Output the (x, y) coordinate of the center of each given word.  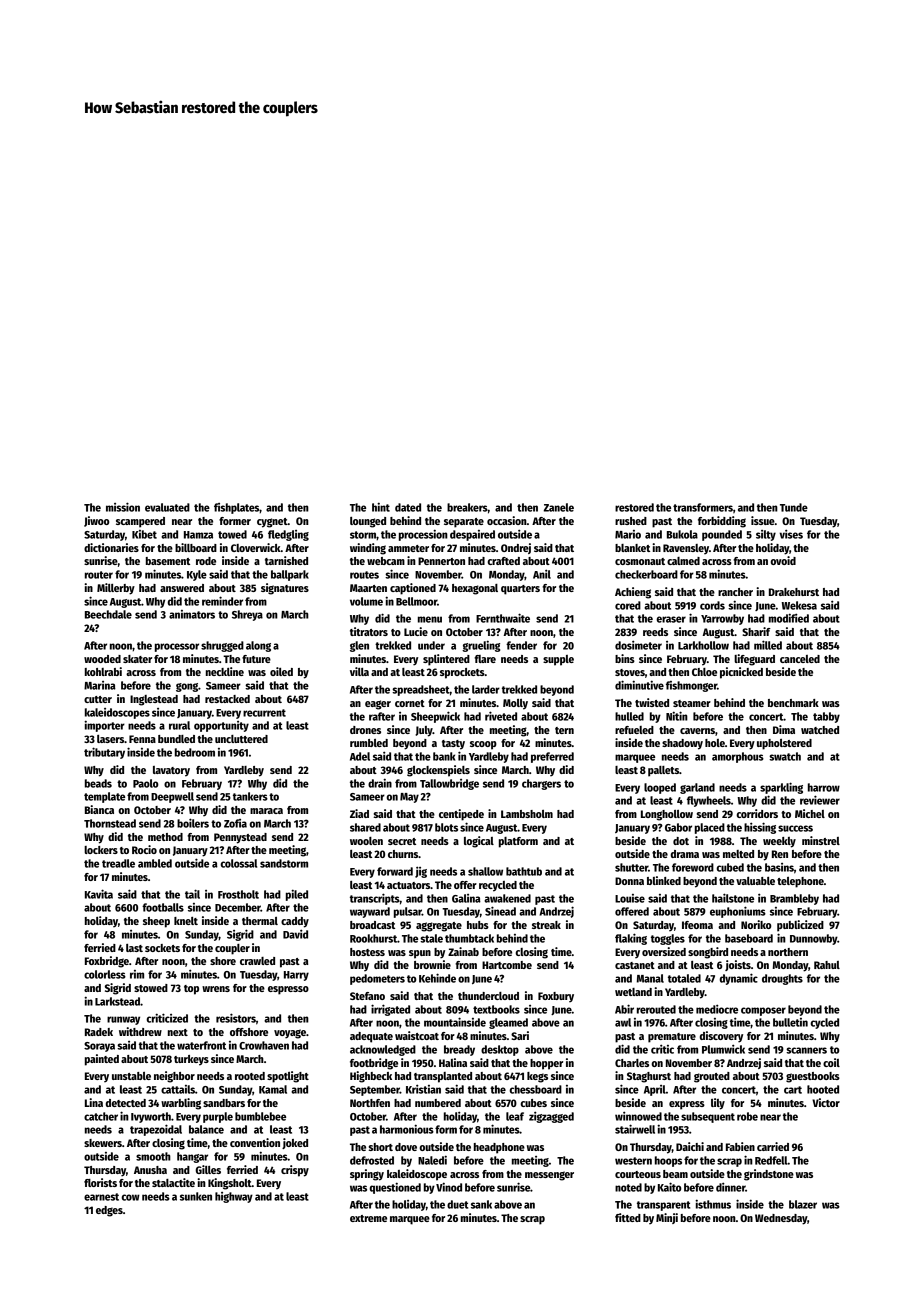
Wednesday (781, 1219)
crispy (295, 1171)
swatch (785, 756)
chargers (541, 784)
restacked (227, 699)
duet (457, 1204)
